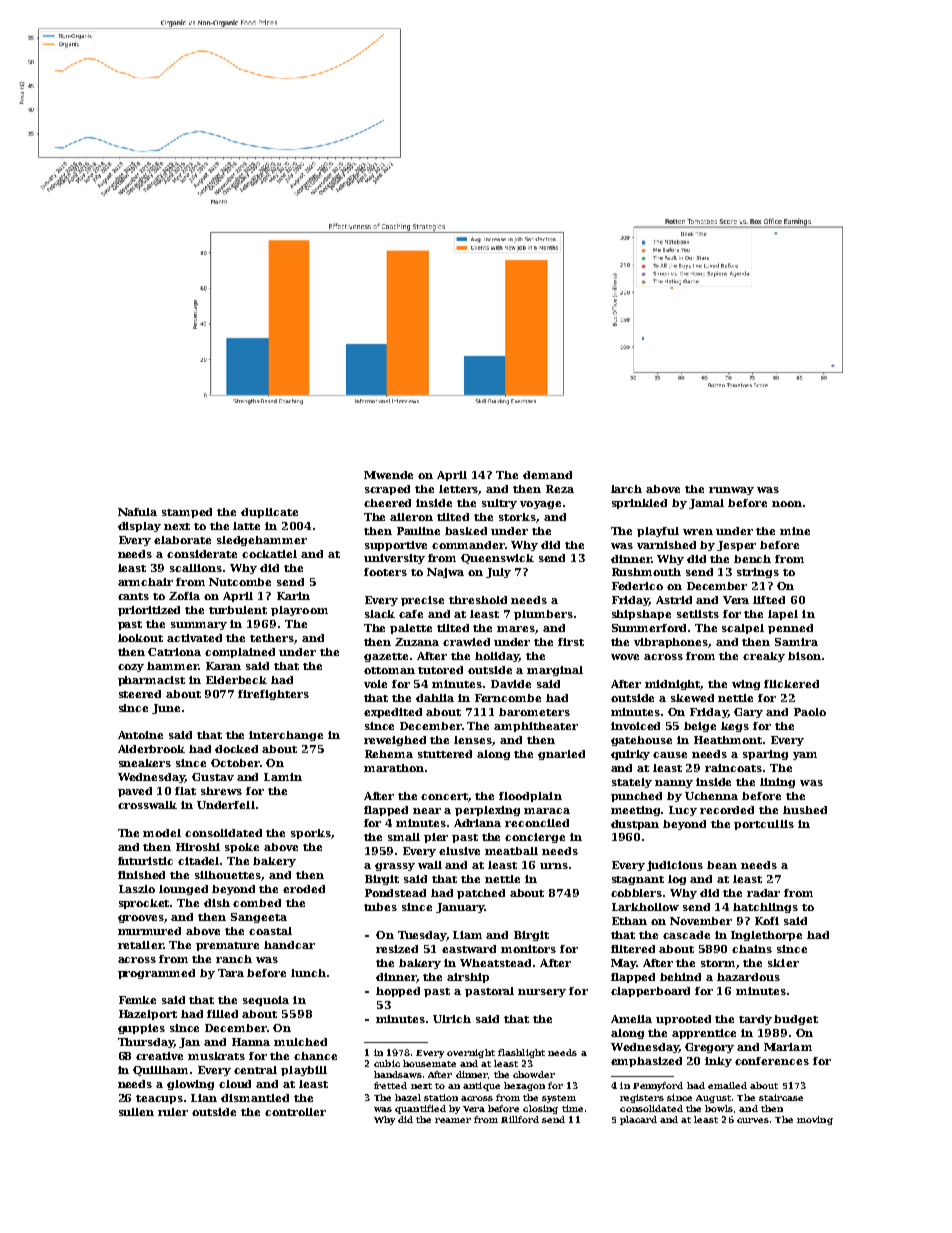 Image resolution: width=952 pixels, height=1233 pixels. What do you see at coordinates (422, 601) in the page?
I see `precise` at bounding box center [422, 601].
